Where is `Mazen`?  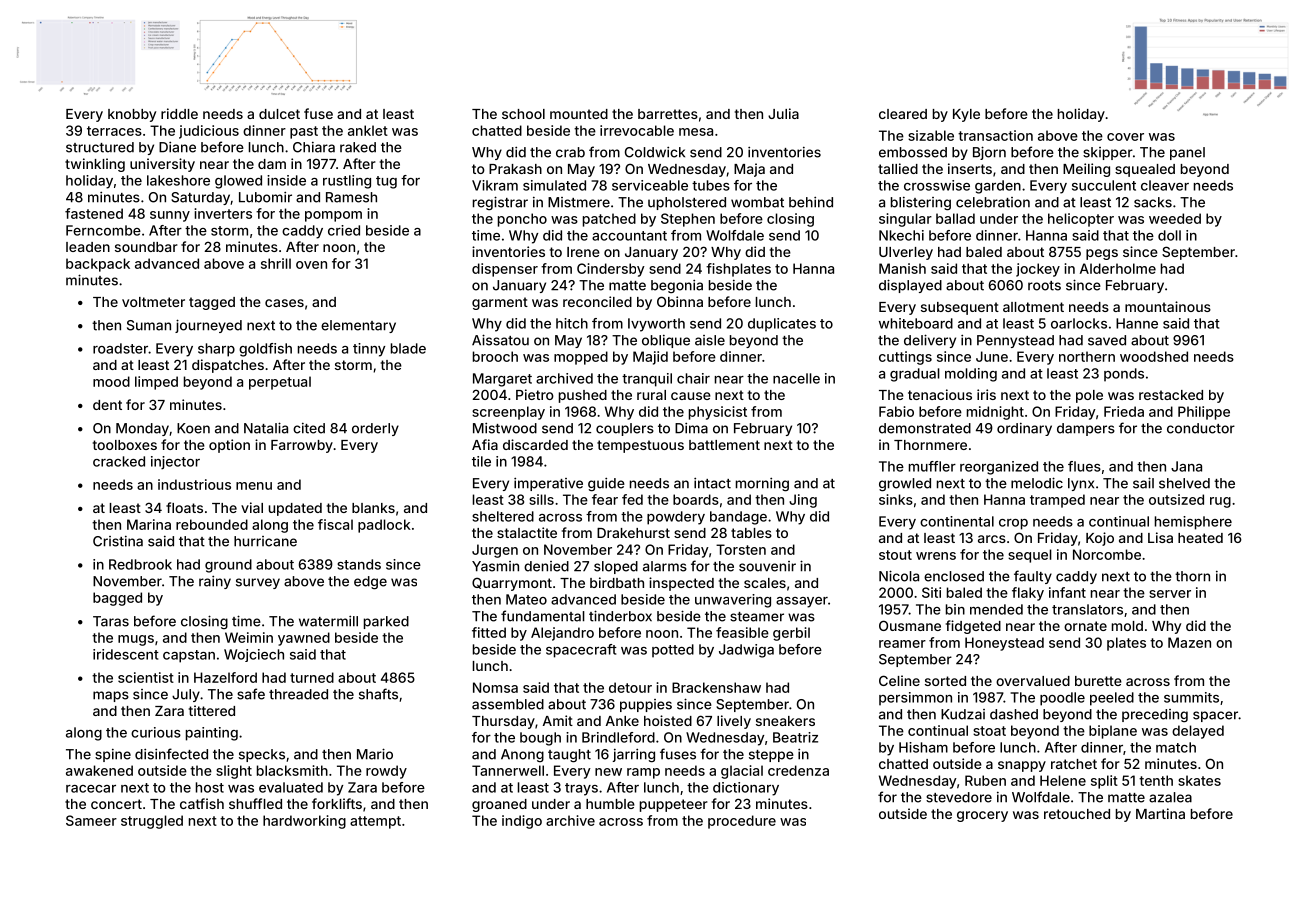 Mazen is located at coordinates (1189, 642).
